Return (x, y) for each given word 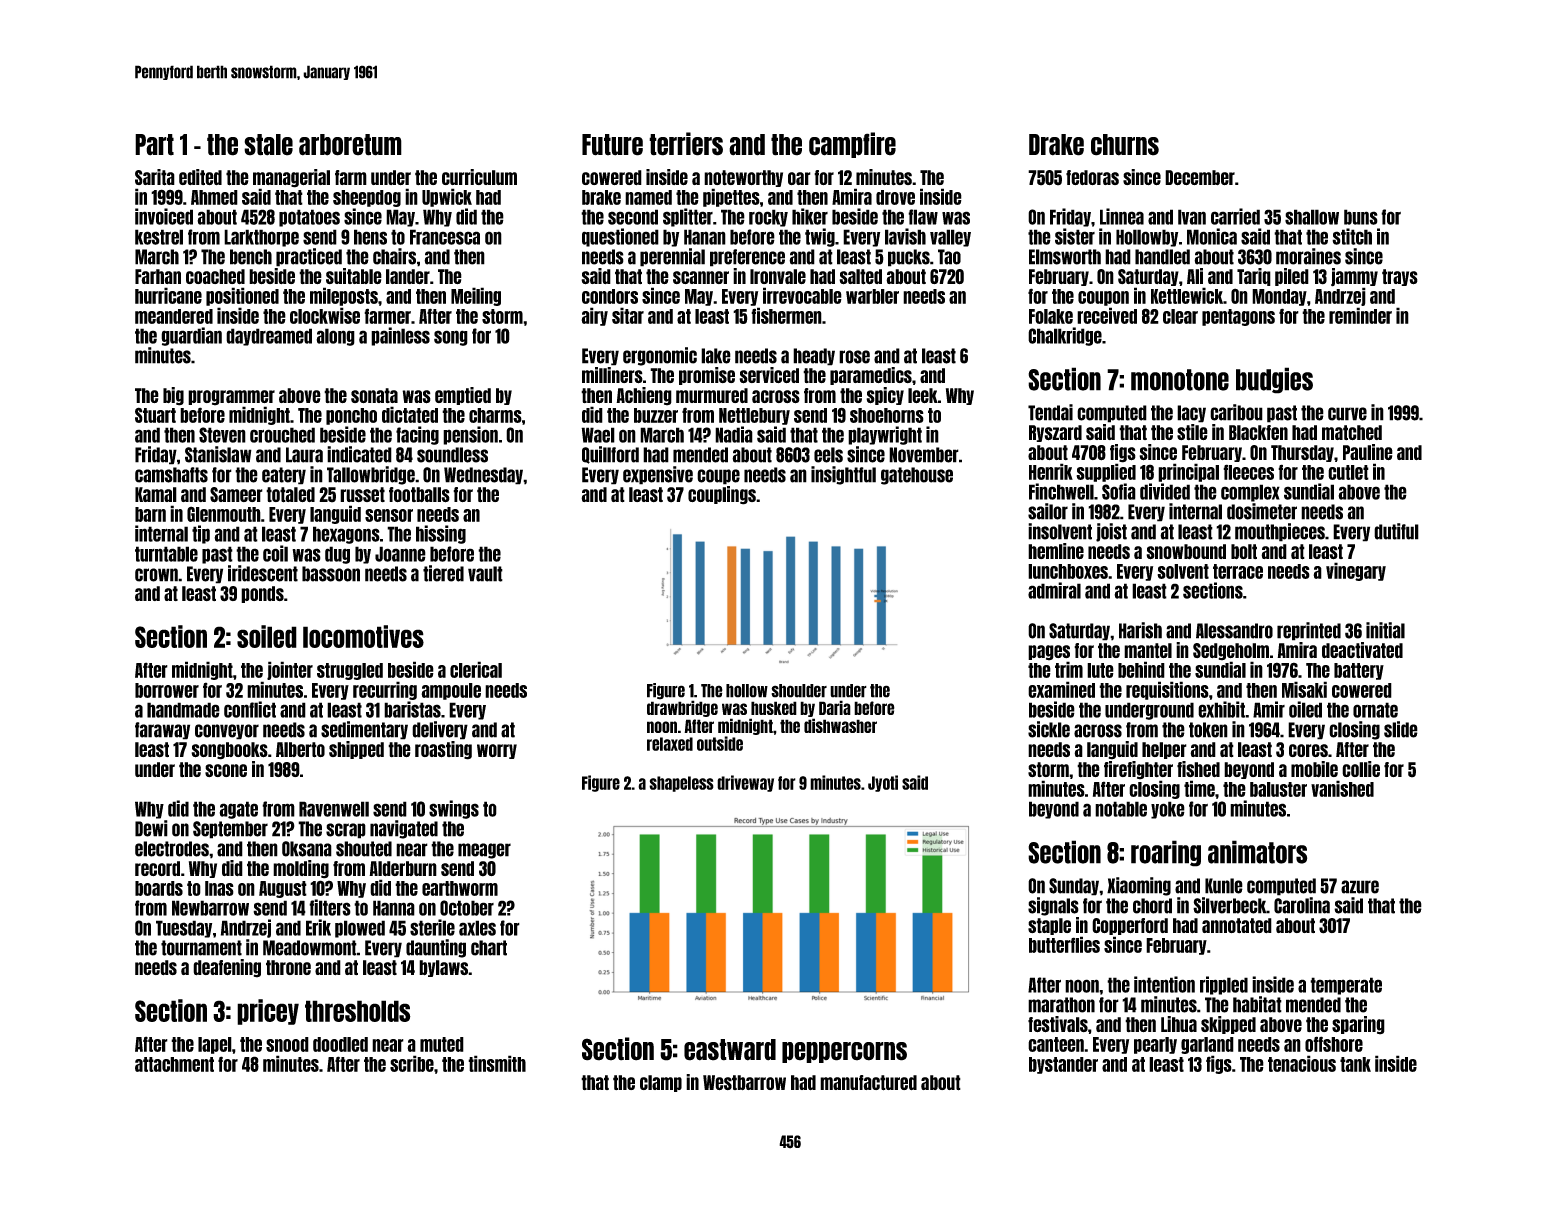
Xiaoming (1139, 886)
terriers (686, 144)
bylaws (444, 968)
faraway (162, 731)
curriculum (479, 177)
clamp (661, 1083)
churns (1125, 145)
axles (477, 928)
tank (1355, 1064)
